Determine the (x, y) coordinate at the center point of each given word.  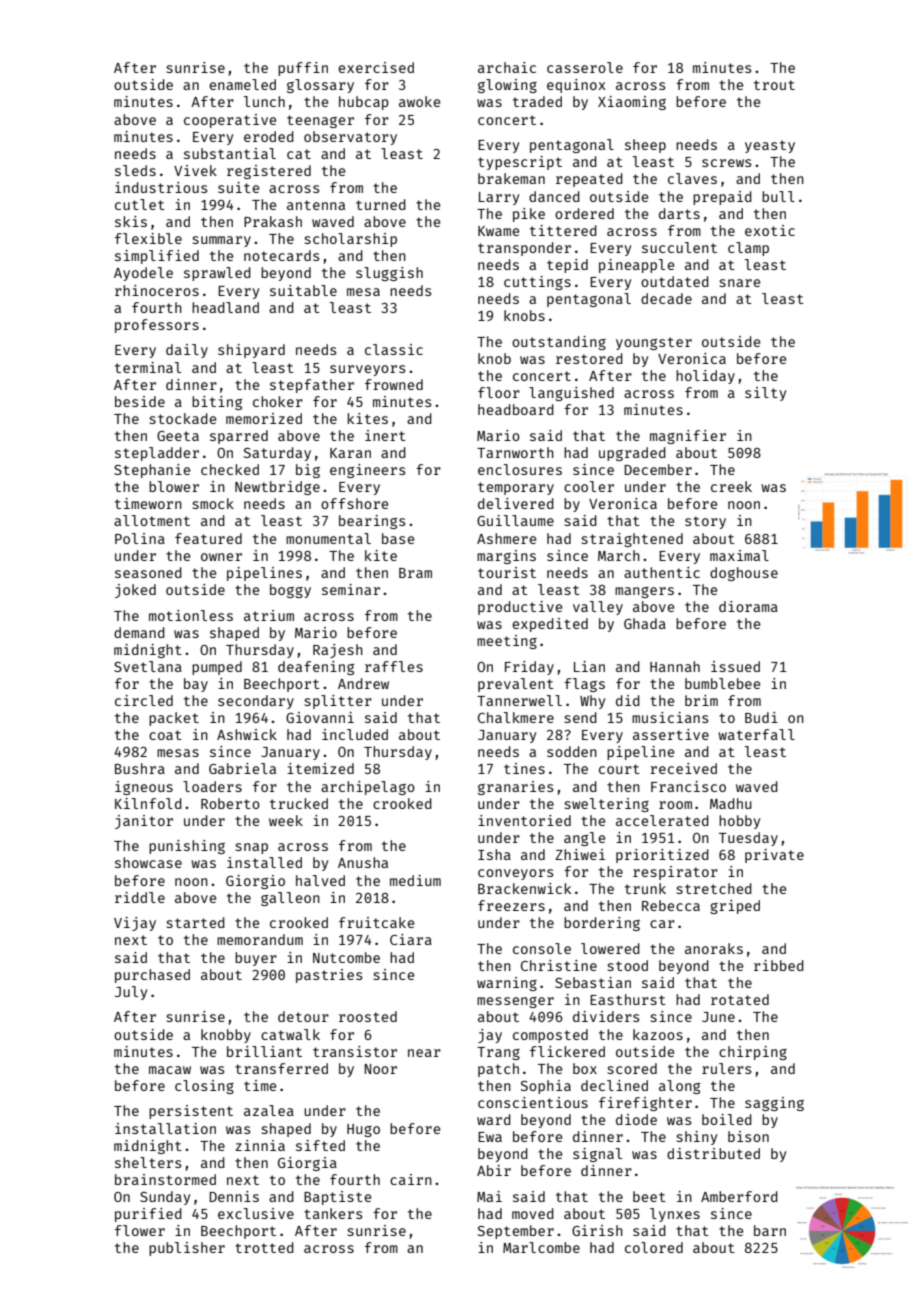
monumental (328, 538)
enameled (242, 84)
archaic (507, 67)
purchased (152, 976)
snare (740, 283)
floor (499, 392)
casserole (585, 67)
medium (415, 880)
